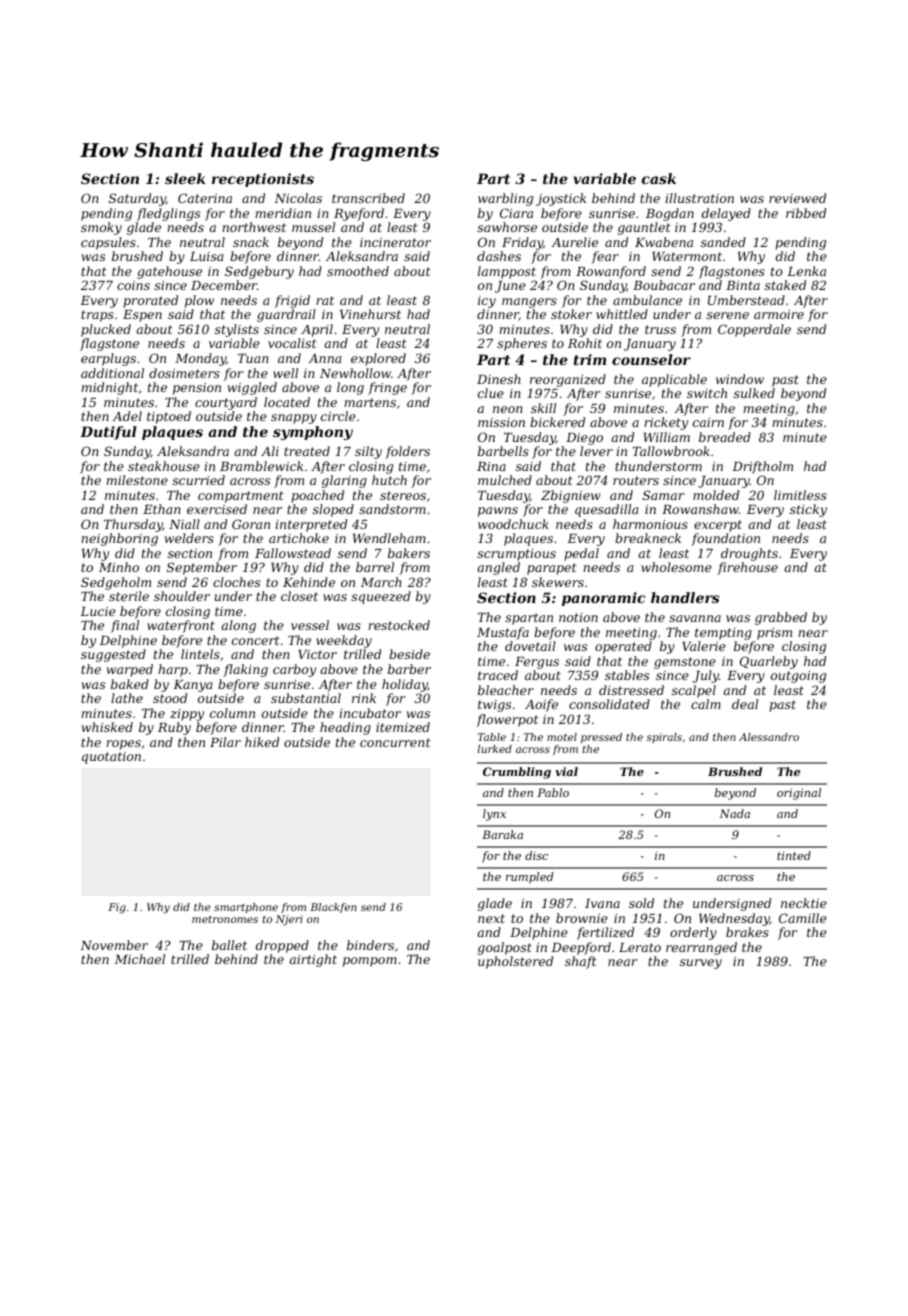 The image size is (908, 1316). What do you see at coordinates (659, 178) in the screenshot?
I see `cask` at bounding box center [659, 178].
